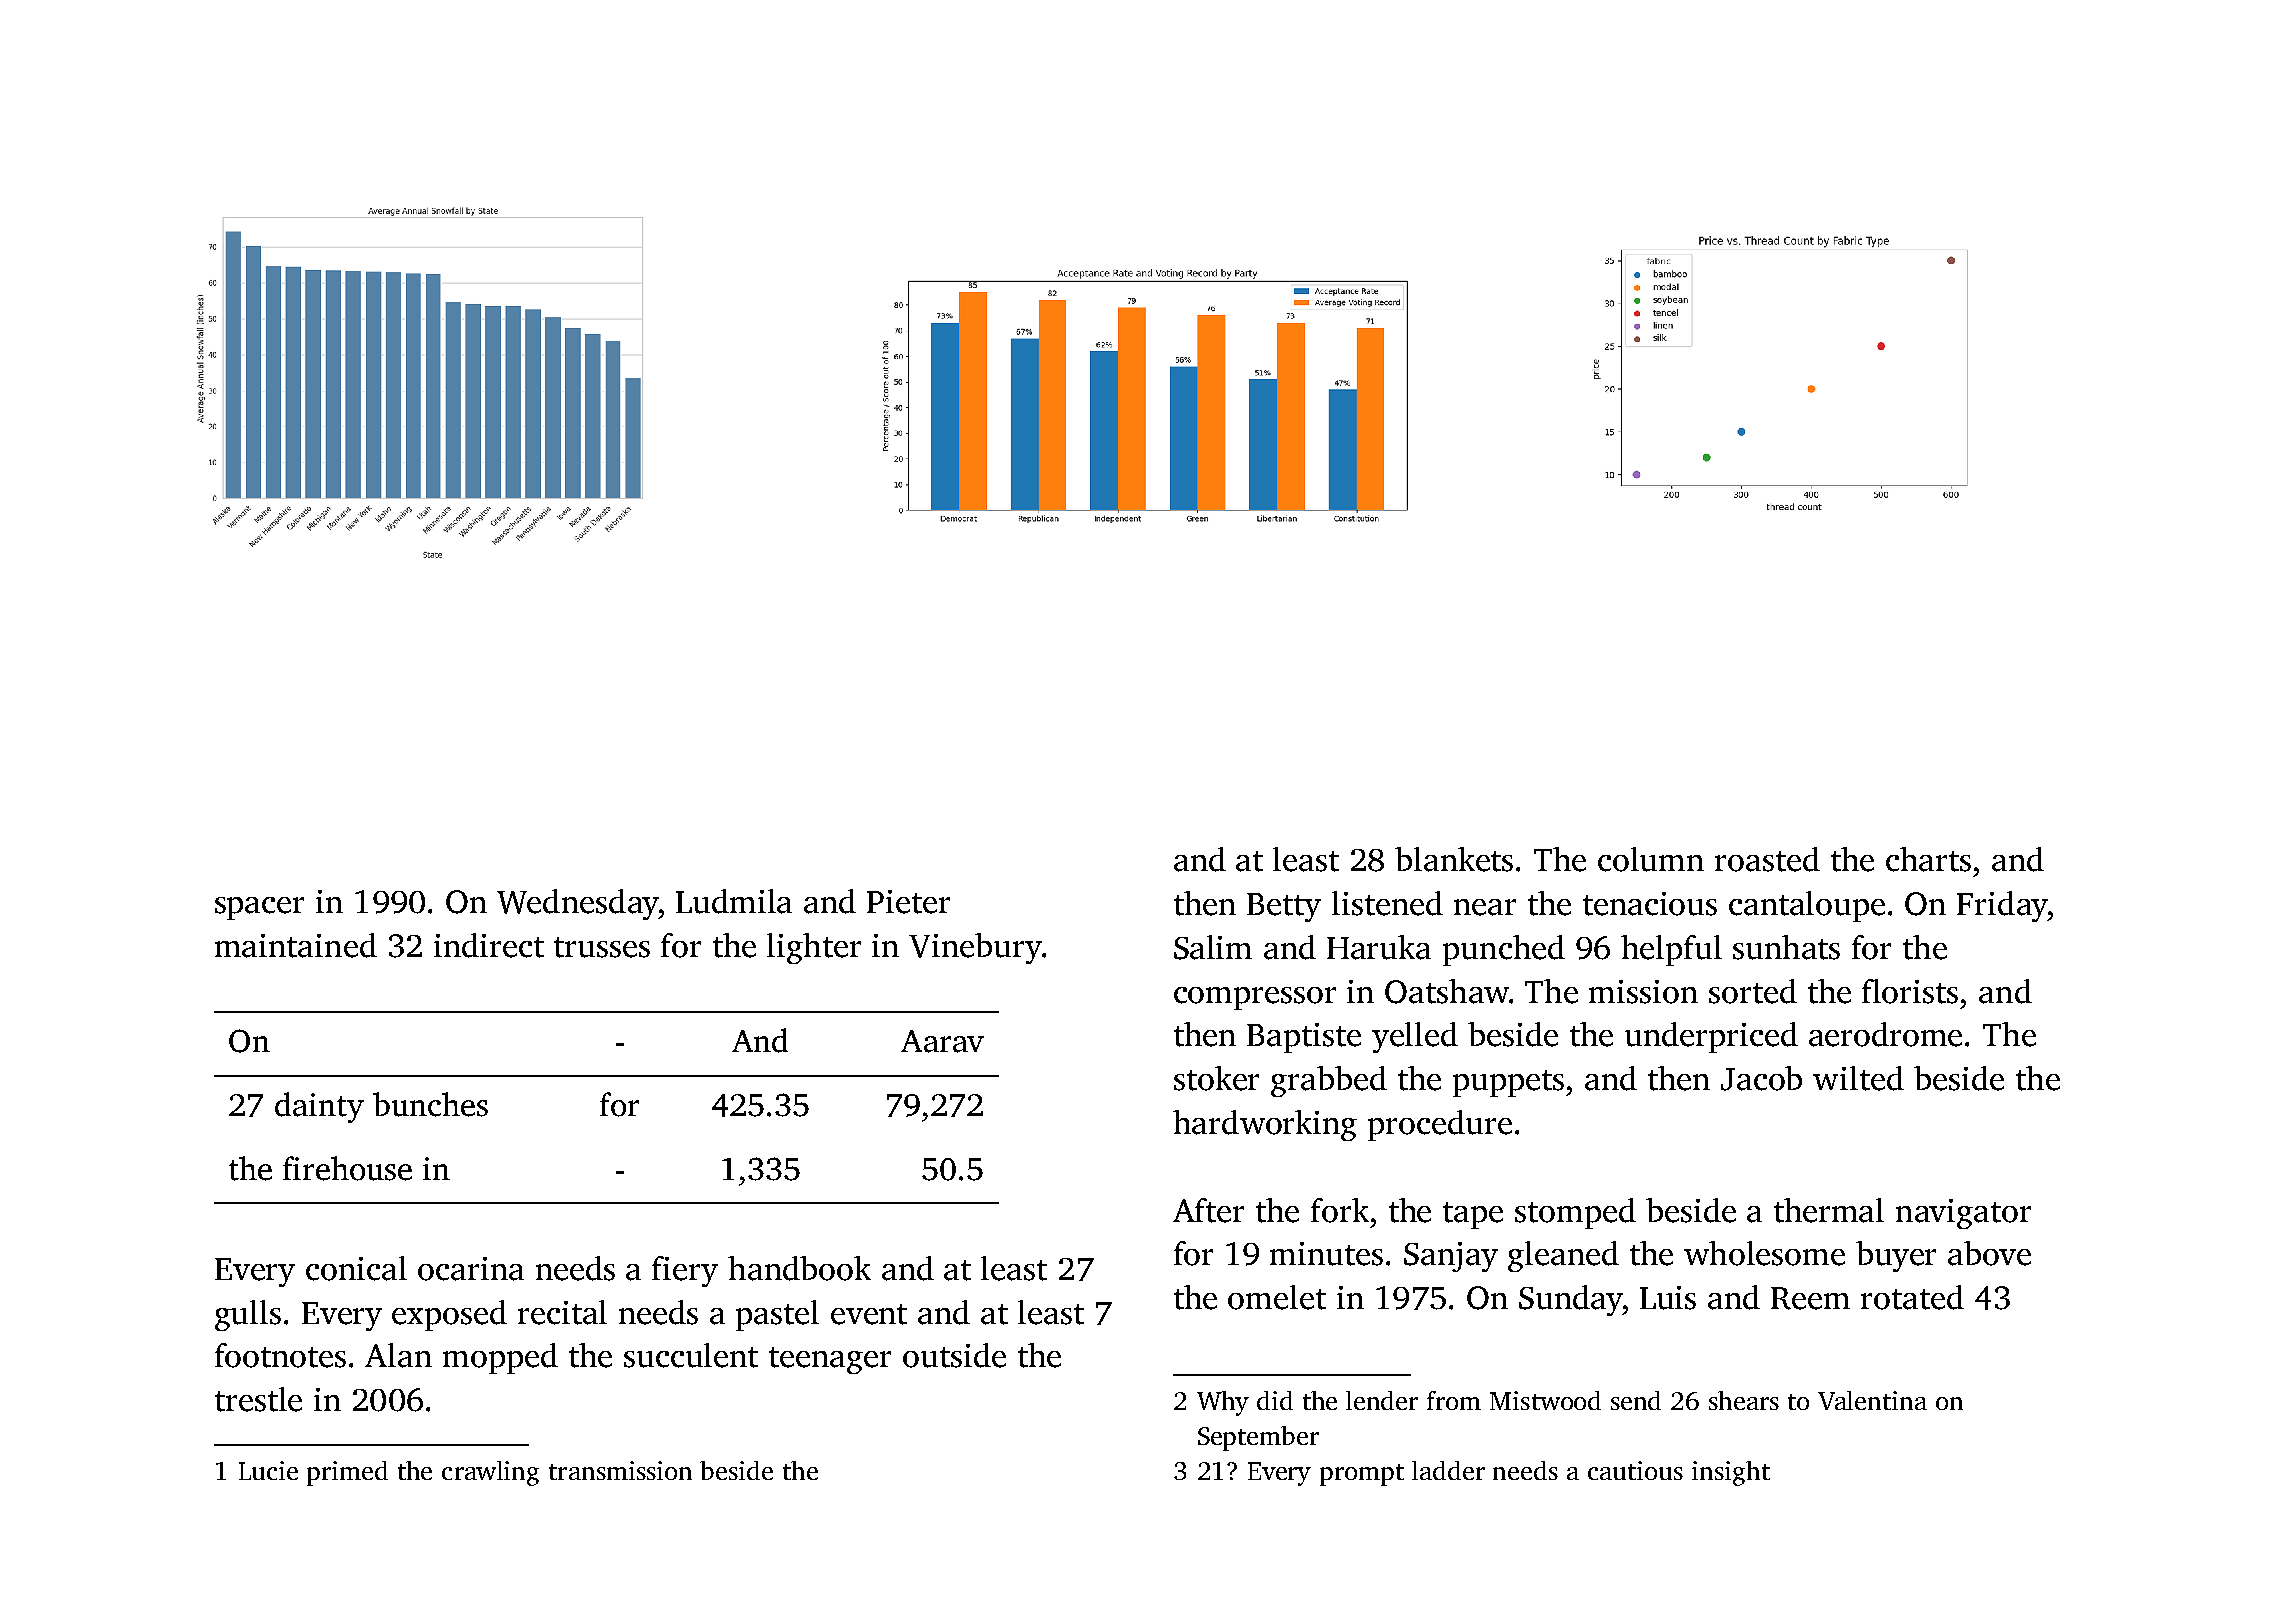  I want to click on Luis, so click(1668, 1298).
